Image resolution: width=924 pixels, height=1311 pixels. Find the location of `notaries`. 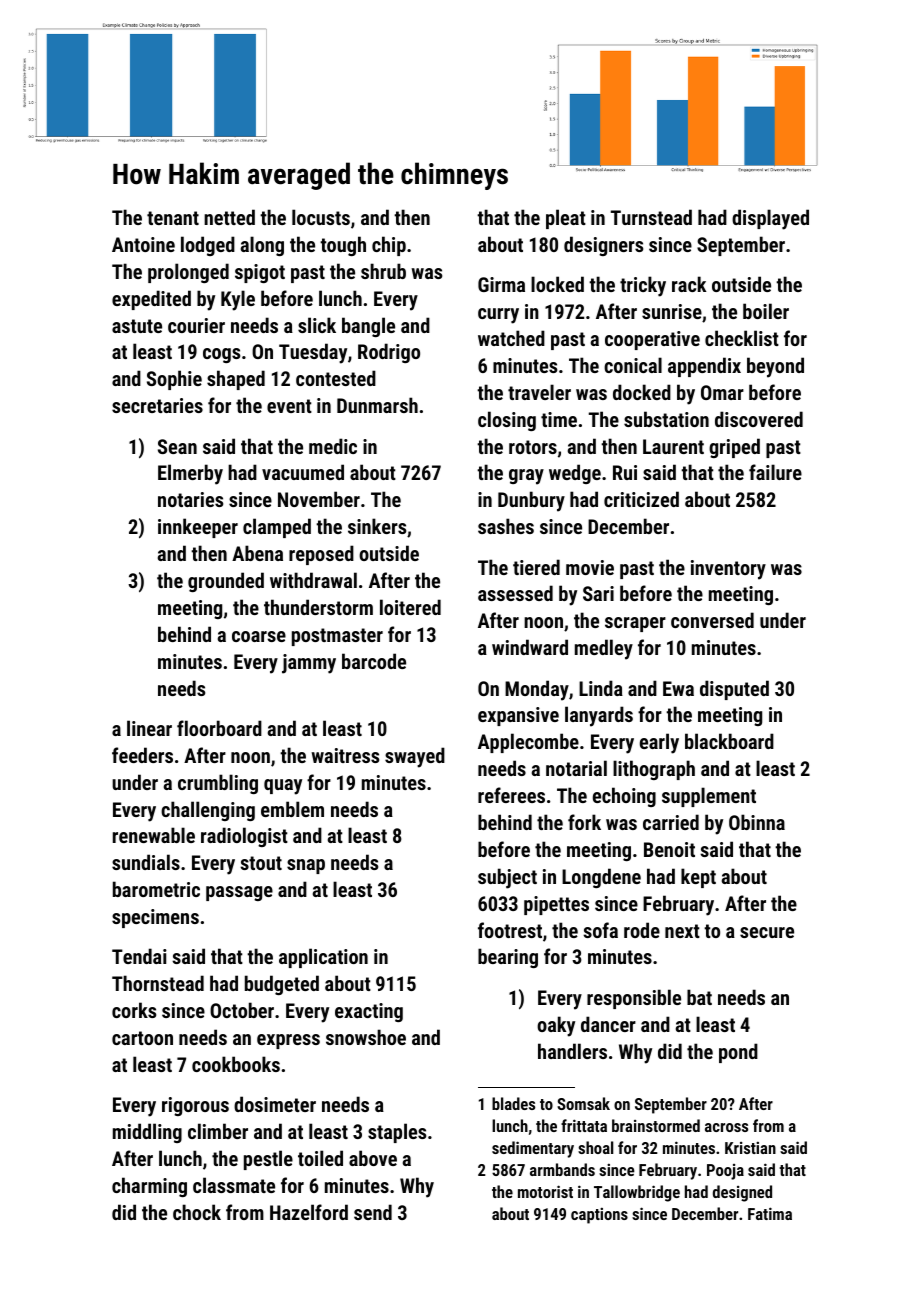

notaries is located at coordinates (190, 499).
